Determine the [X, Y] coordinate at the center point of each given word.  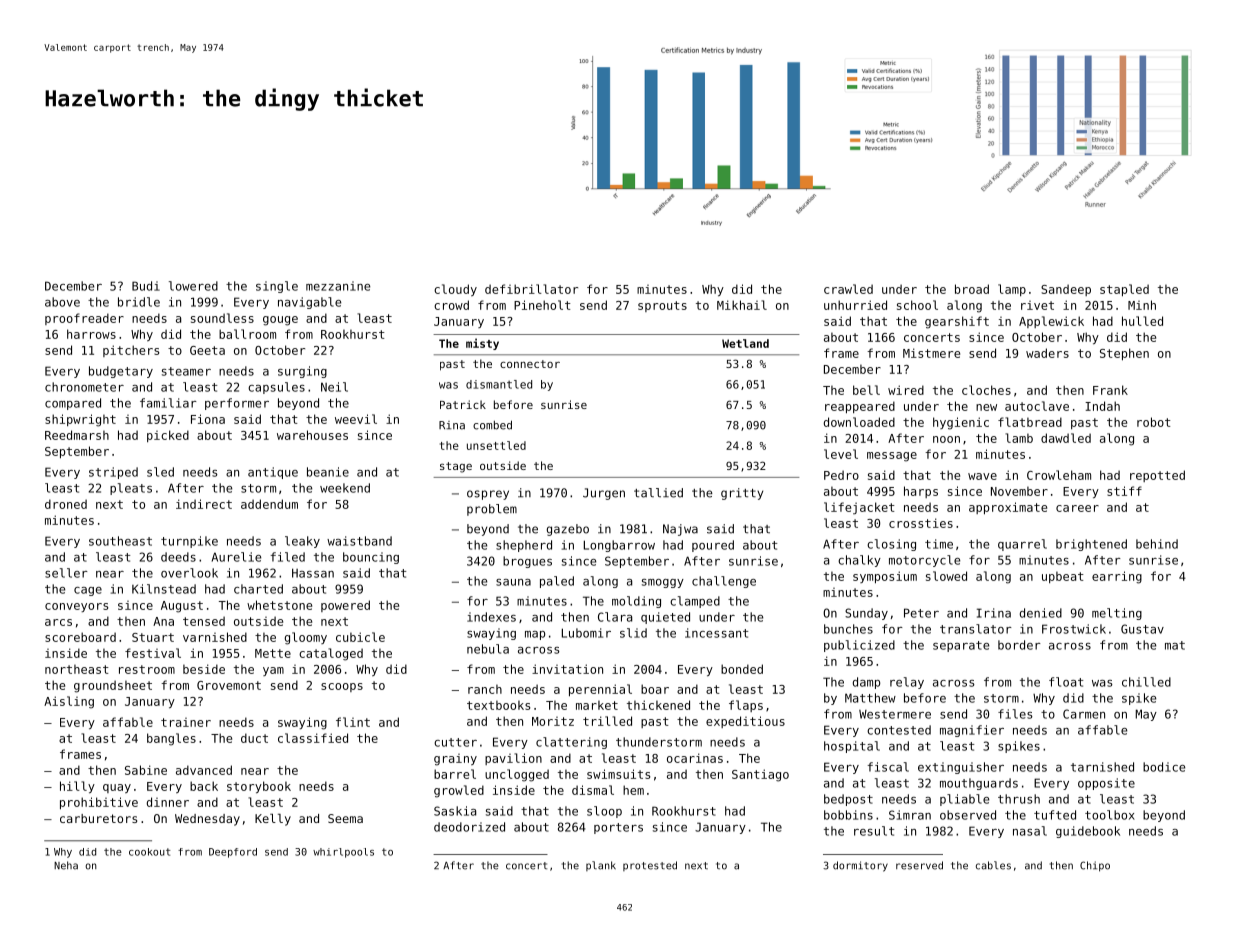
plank [601, 866]
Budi [146, 286]
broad [972, 289]
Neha [66, 865]
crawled [848, 289]
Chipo [1095, 866]
